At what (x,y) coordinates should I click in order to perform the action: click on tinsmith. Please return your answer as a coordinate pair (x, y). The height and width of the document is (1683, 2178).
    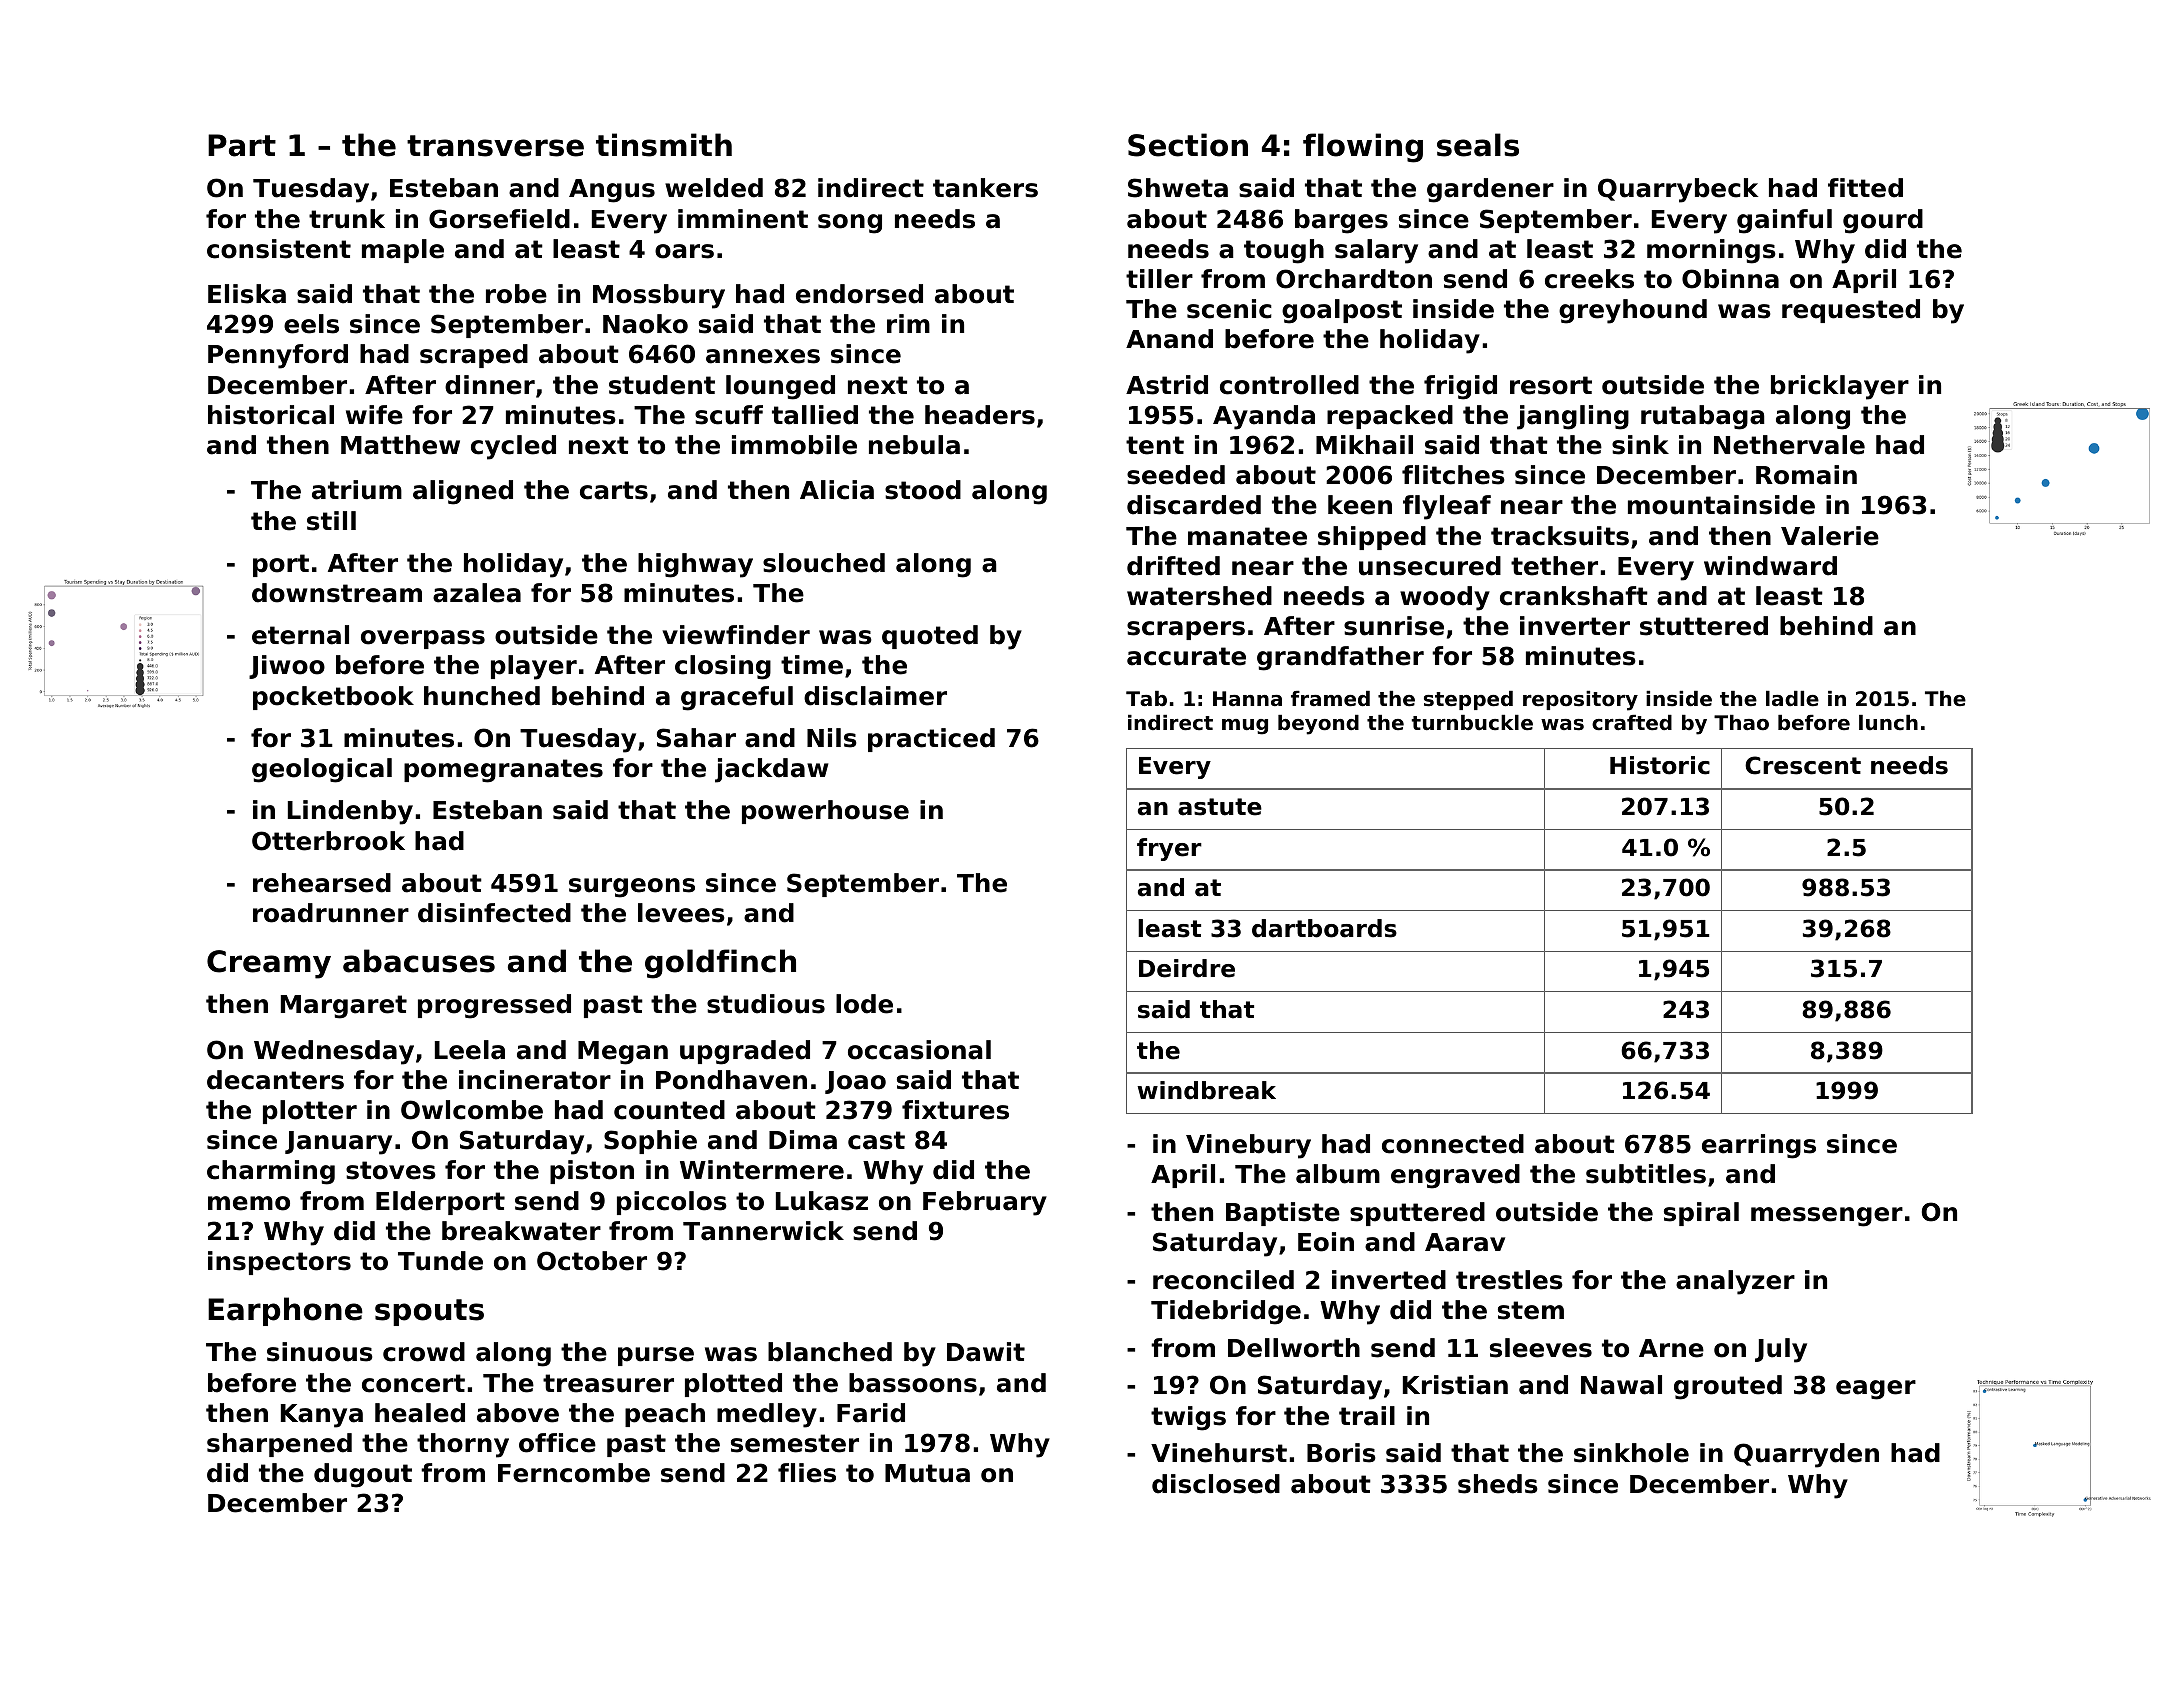
    Looking at the image, I should click on (664, 145).
